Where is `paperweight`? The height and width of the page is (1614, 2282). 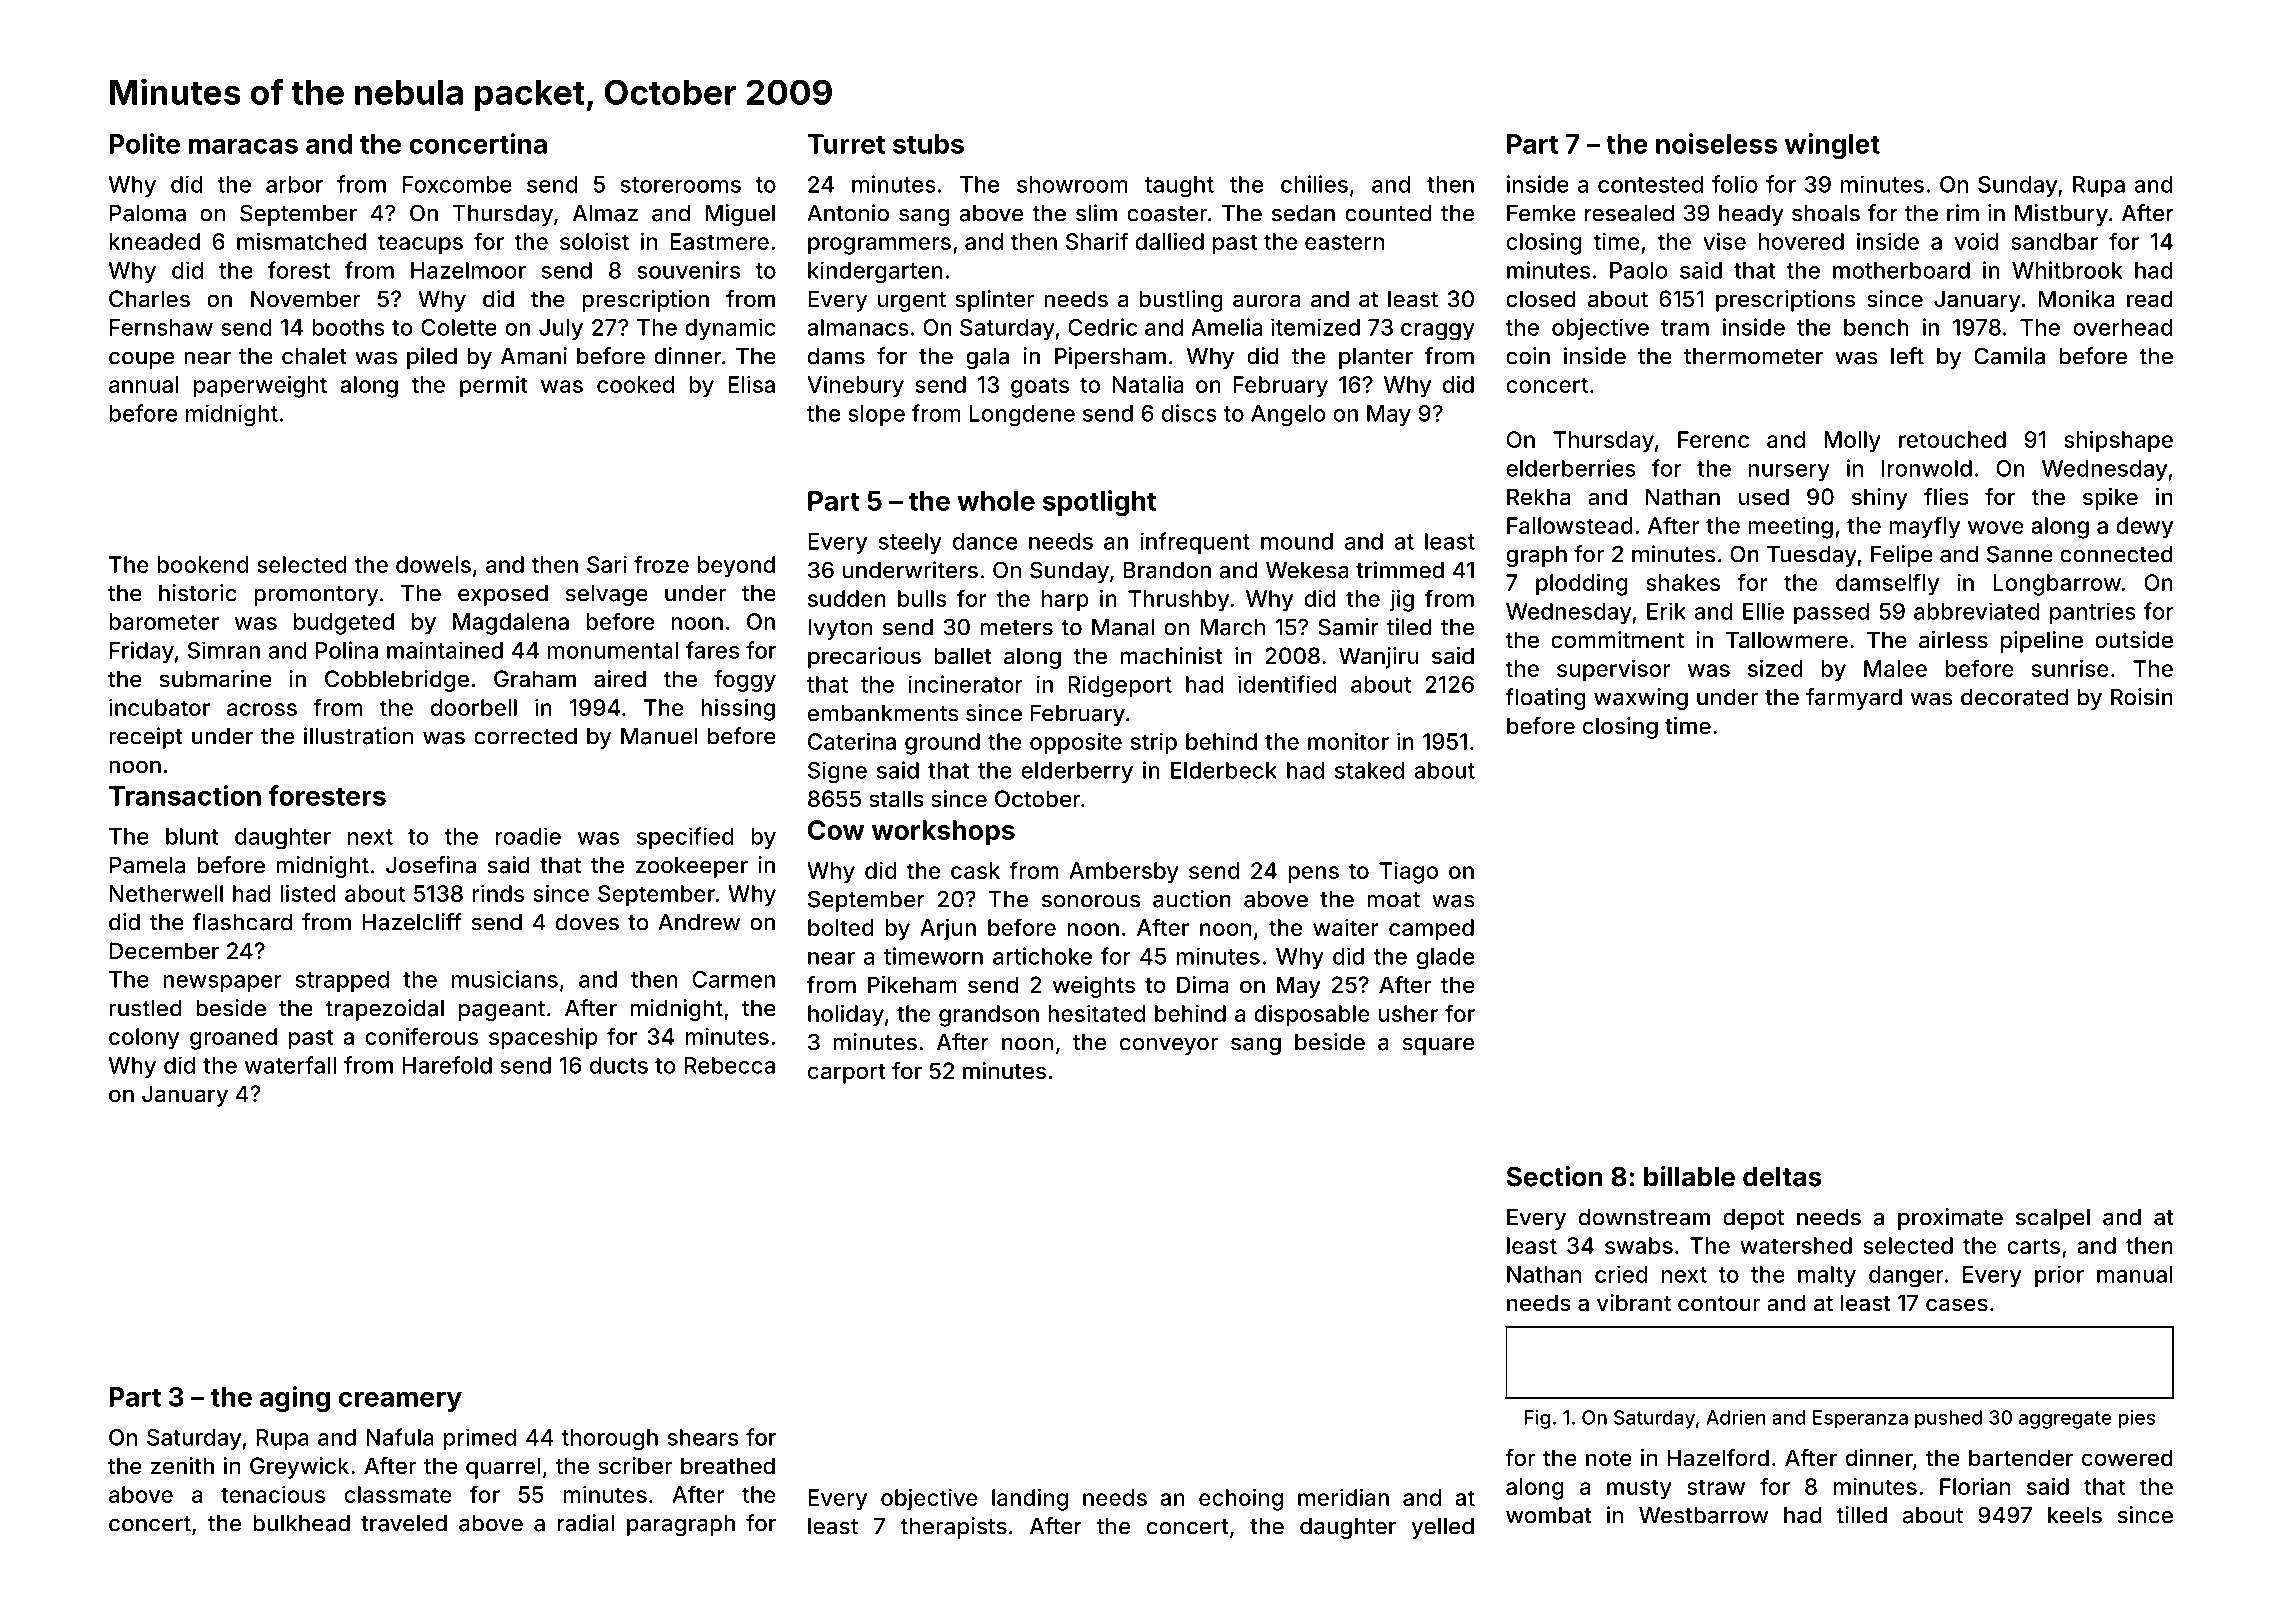 paperweight is located at coordinates (260, 386).
